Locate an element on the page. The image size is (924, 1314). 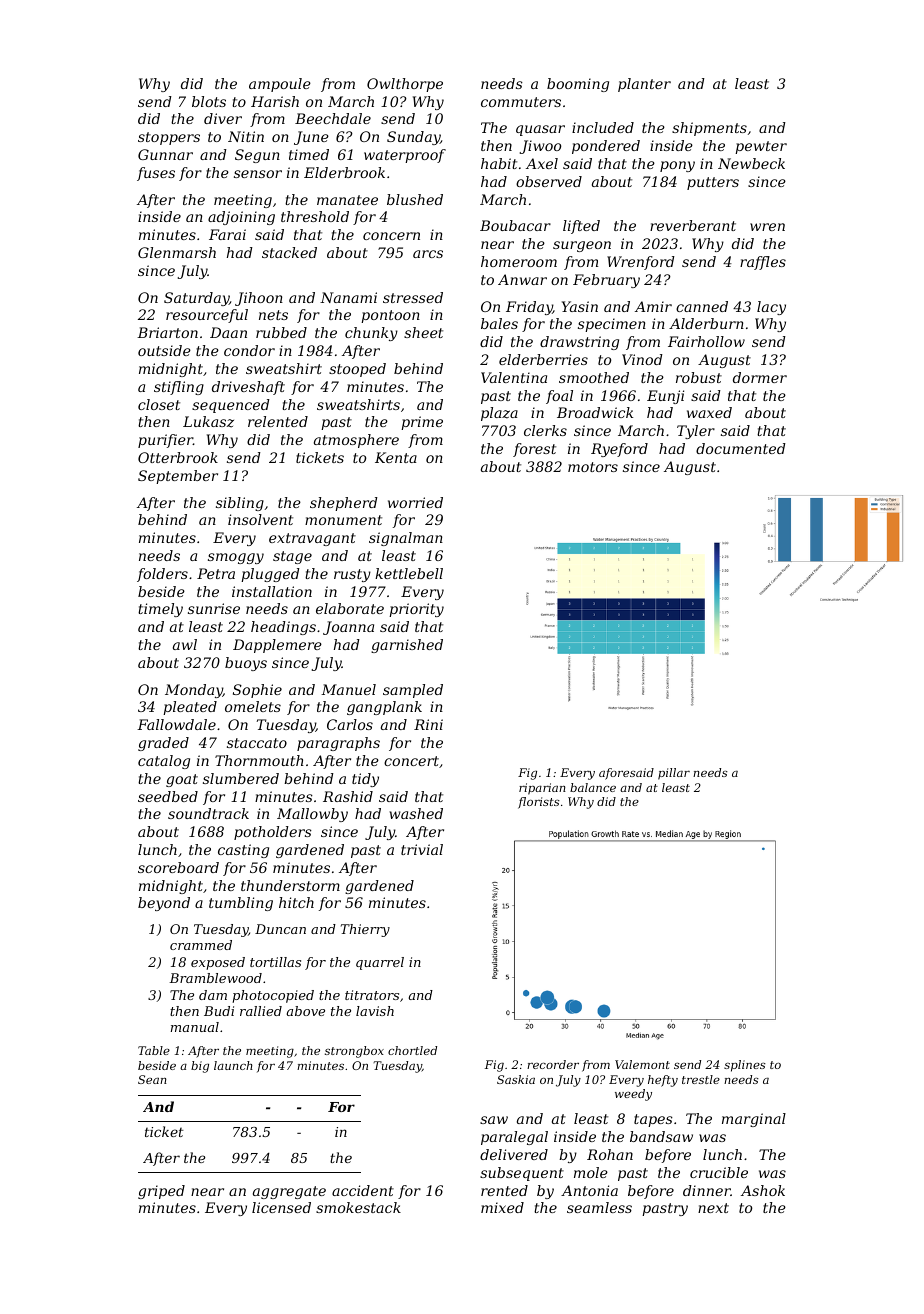
trivial is located at coordinates (422, 849).
